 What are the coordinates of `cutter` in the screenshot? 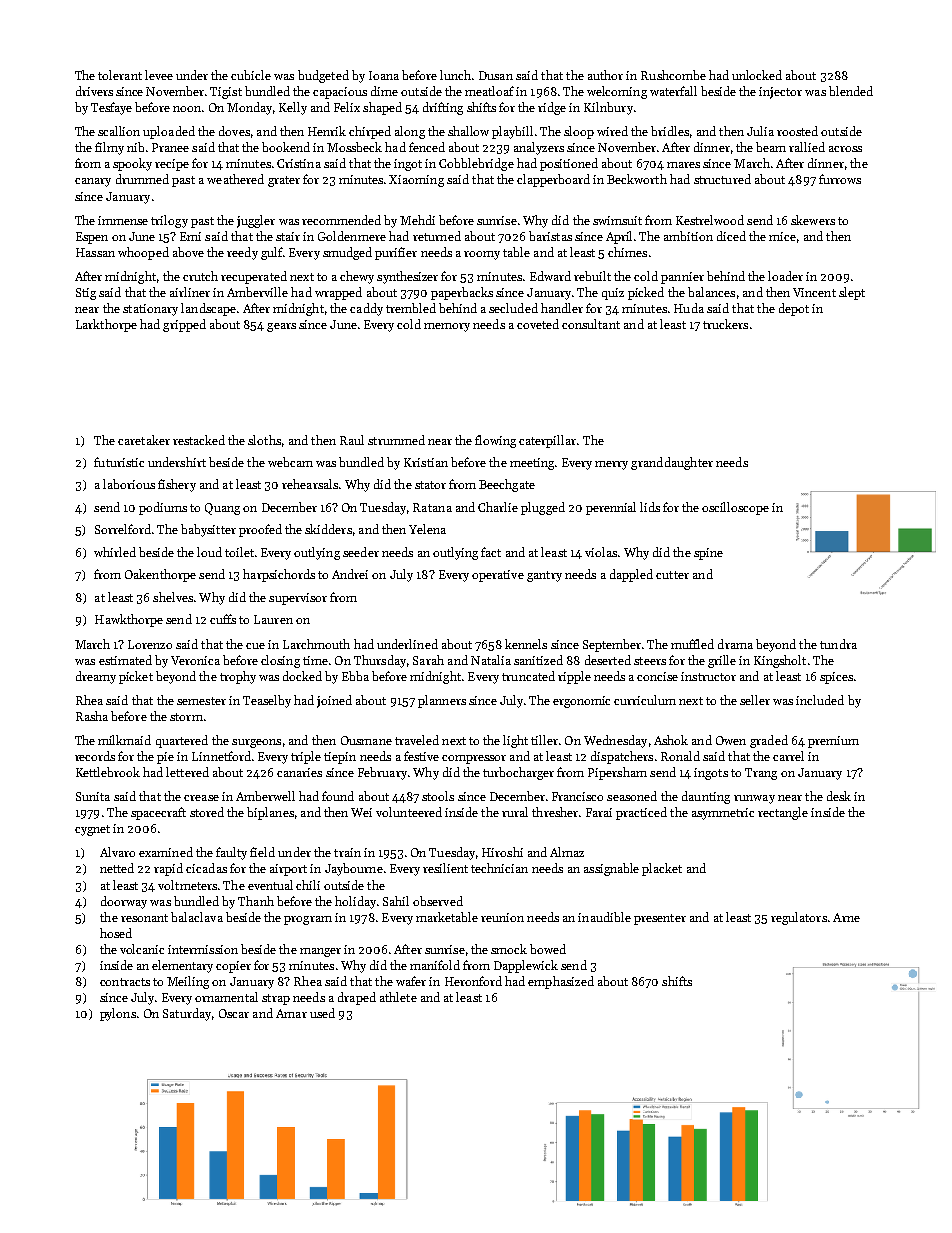 It's located at (672, 575).
